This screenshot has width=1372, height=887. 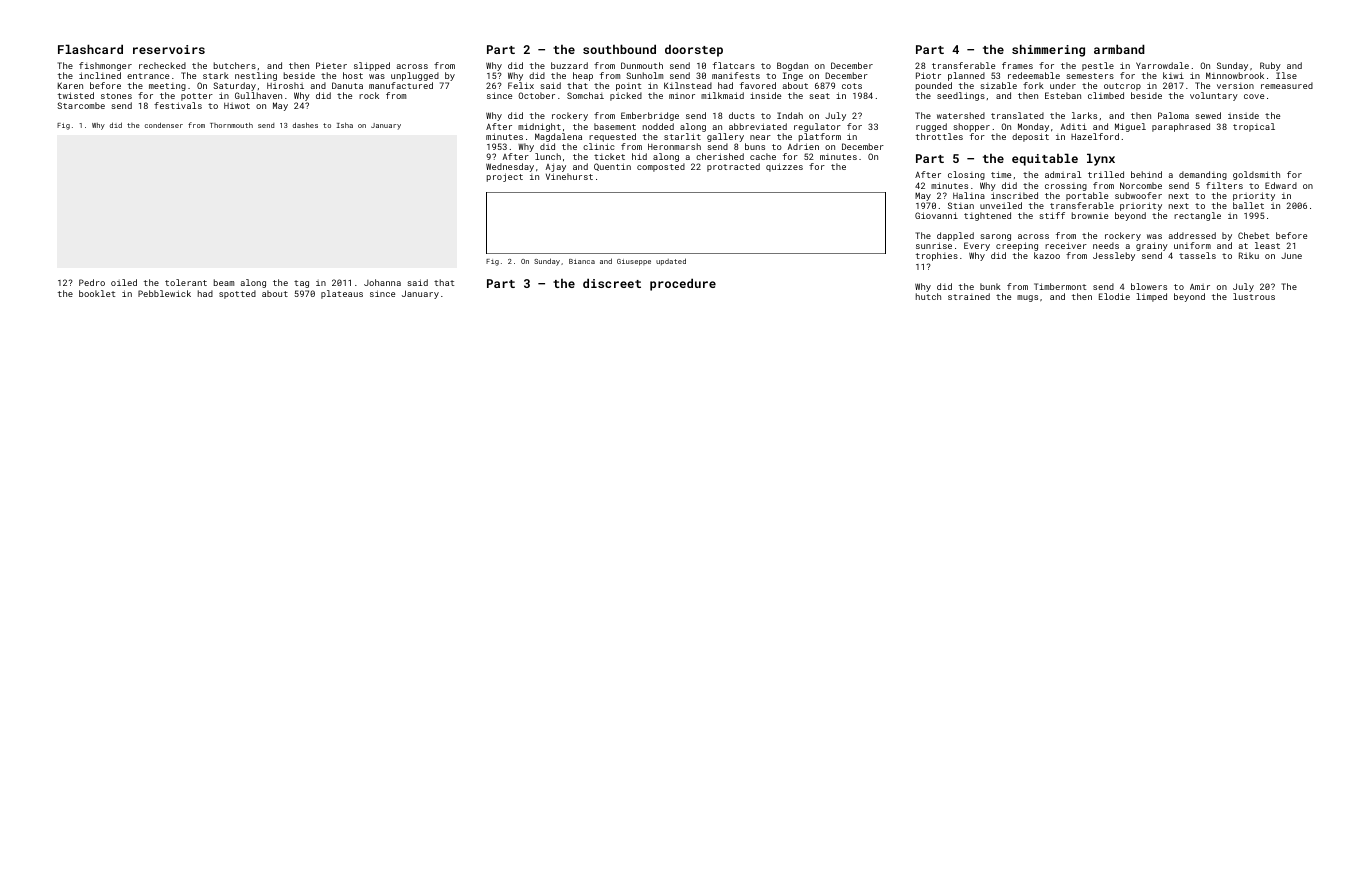 What do you see at coordinates (224, 282) in the screenshot?
I see `beam` at bounding box center [224, 282].
